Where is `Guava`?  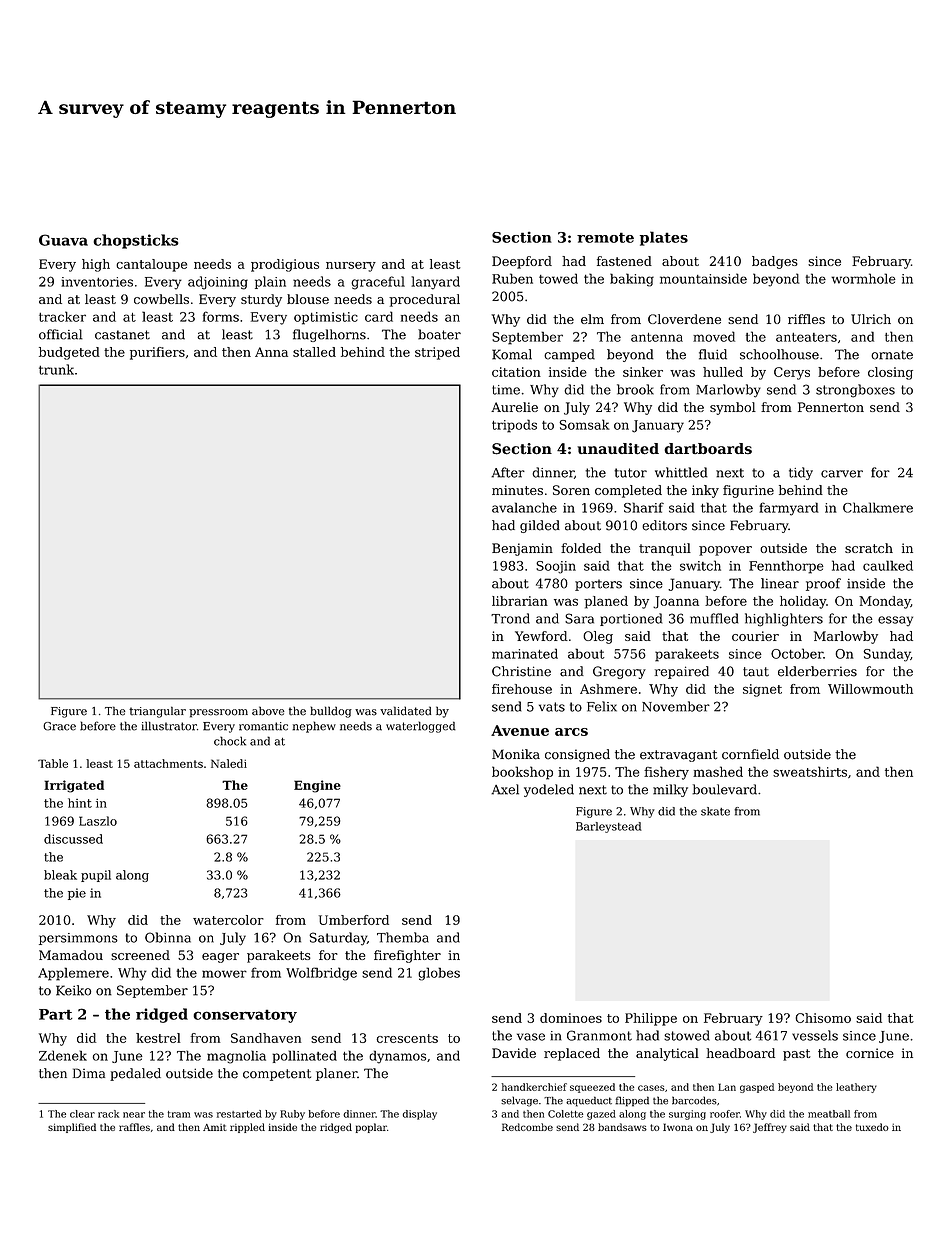
Guava is located at coordinates (63, 240).
